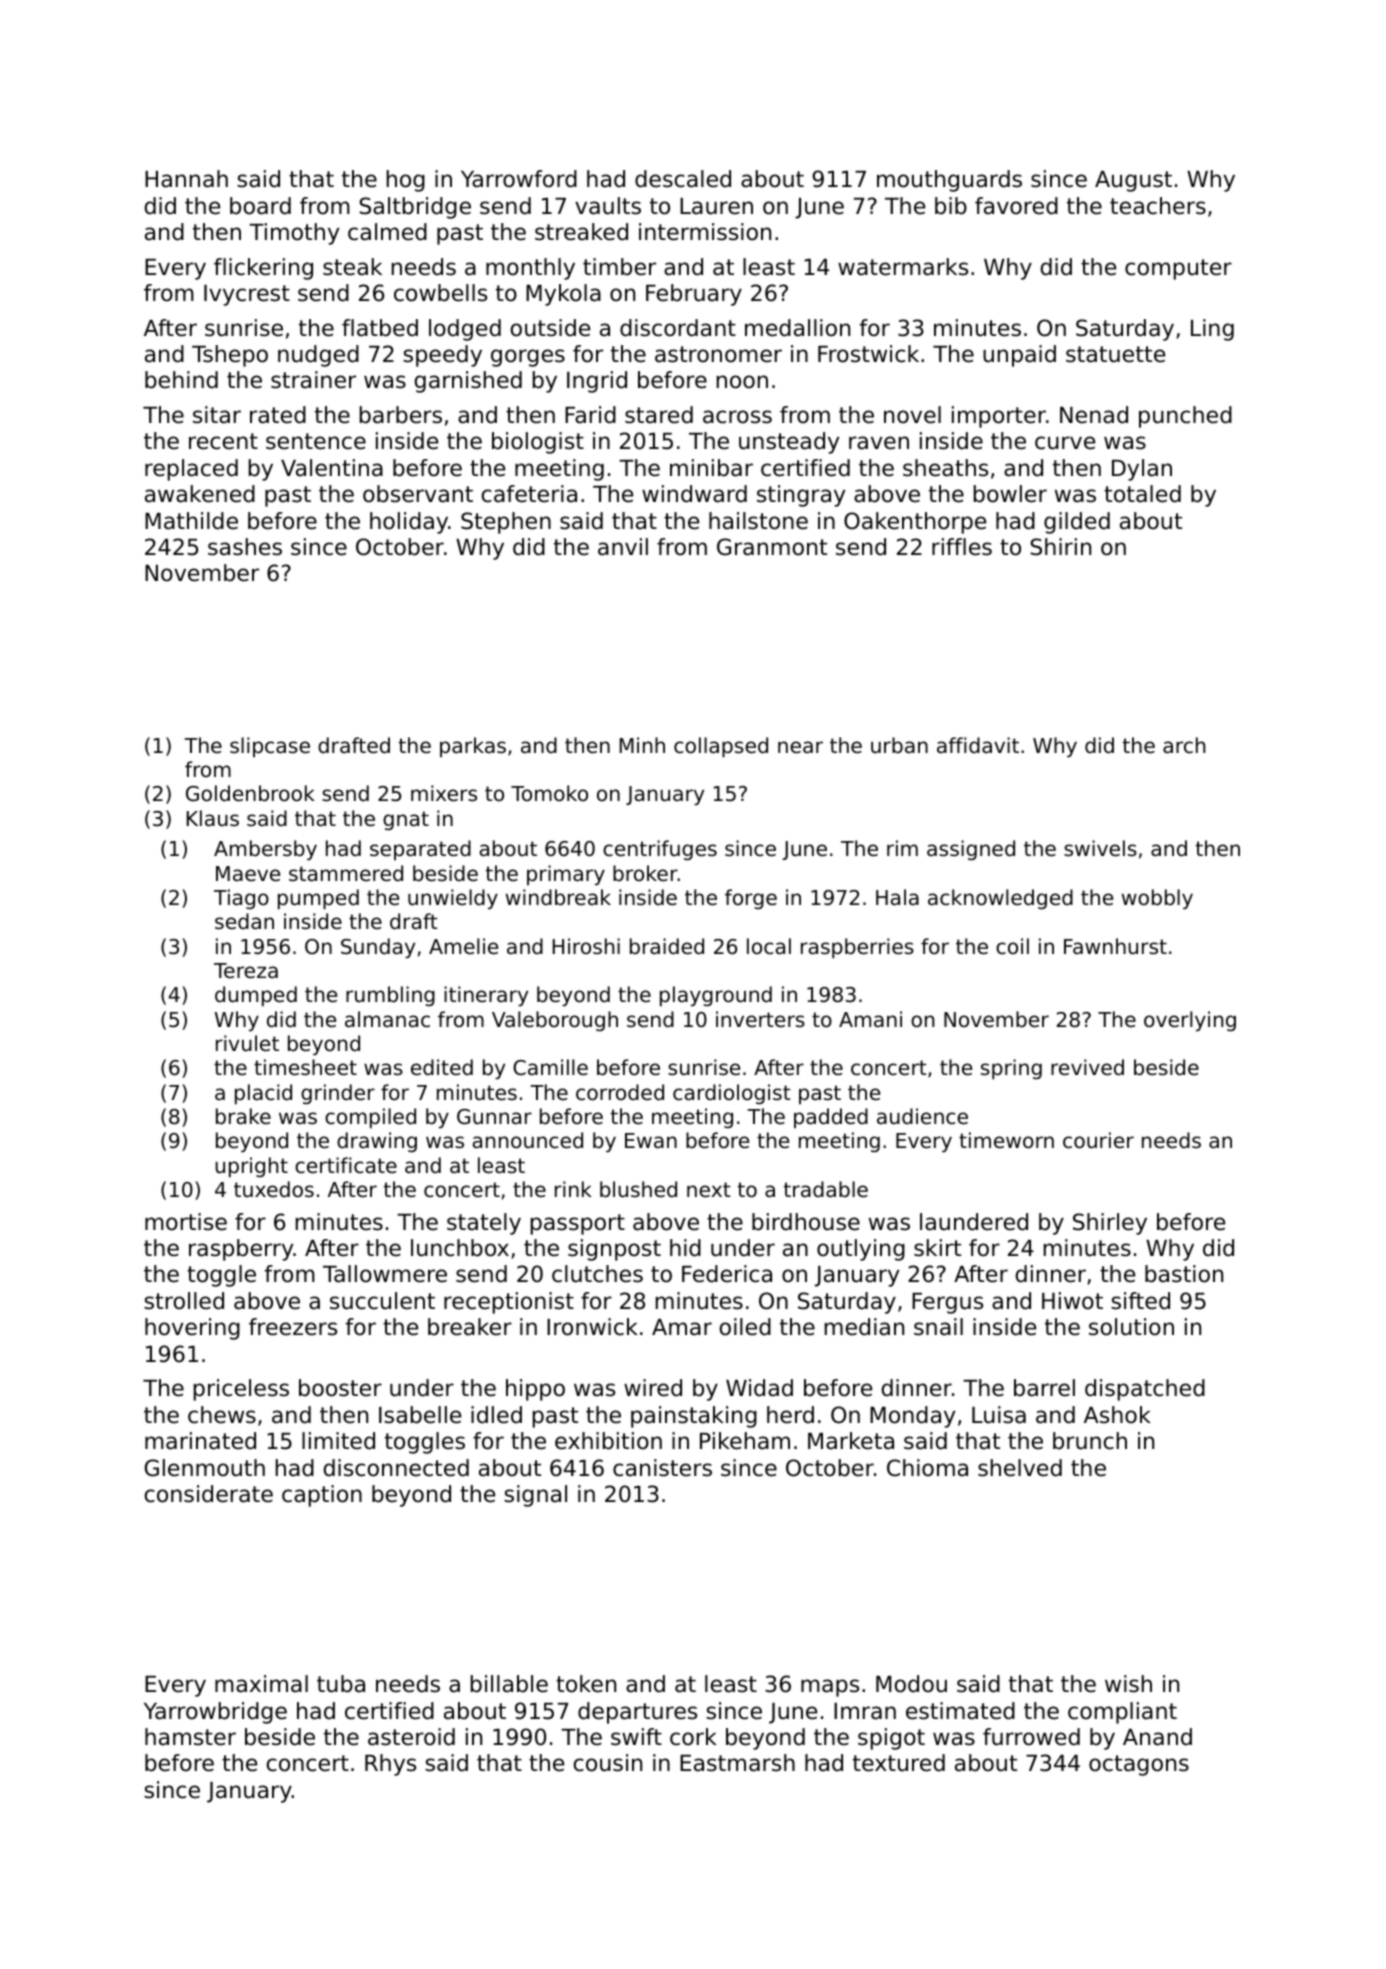 This page has height=1969, width=1386. What do you see at coordinates (341, 1684) in the page?
I see `tuba` at bounding box center [341, 1684].
